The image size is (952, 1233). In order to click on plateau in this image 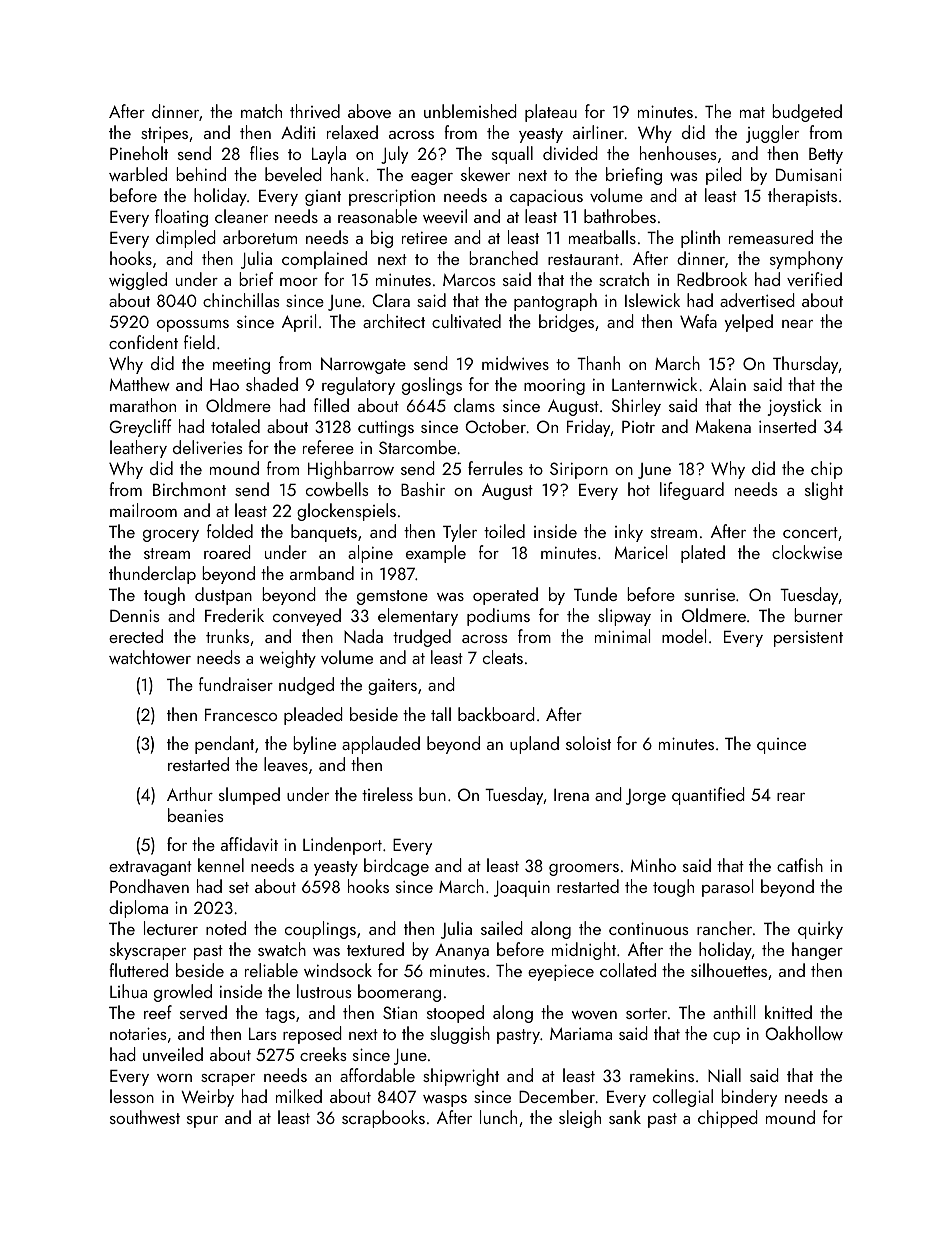, I will do `click(551, 113)`.
